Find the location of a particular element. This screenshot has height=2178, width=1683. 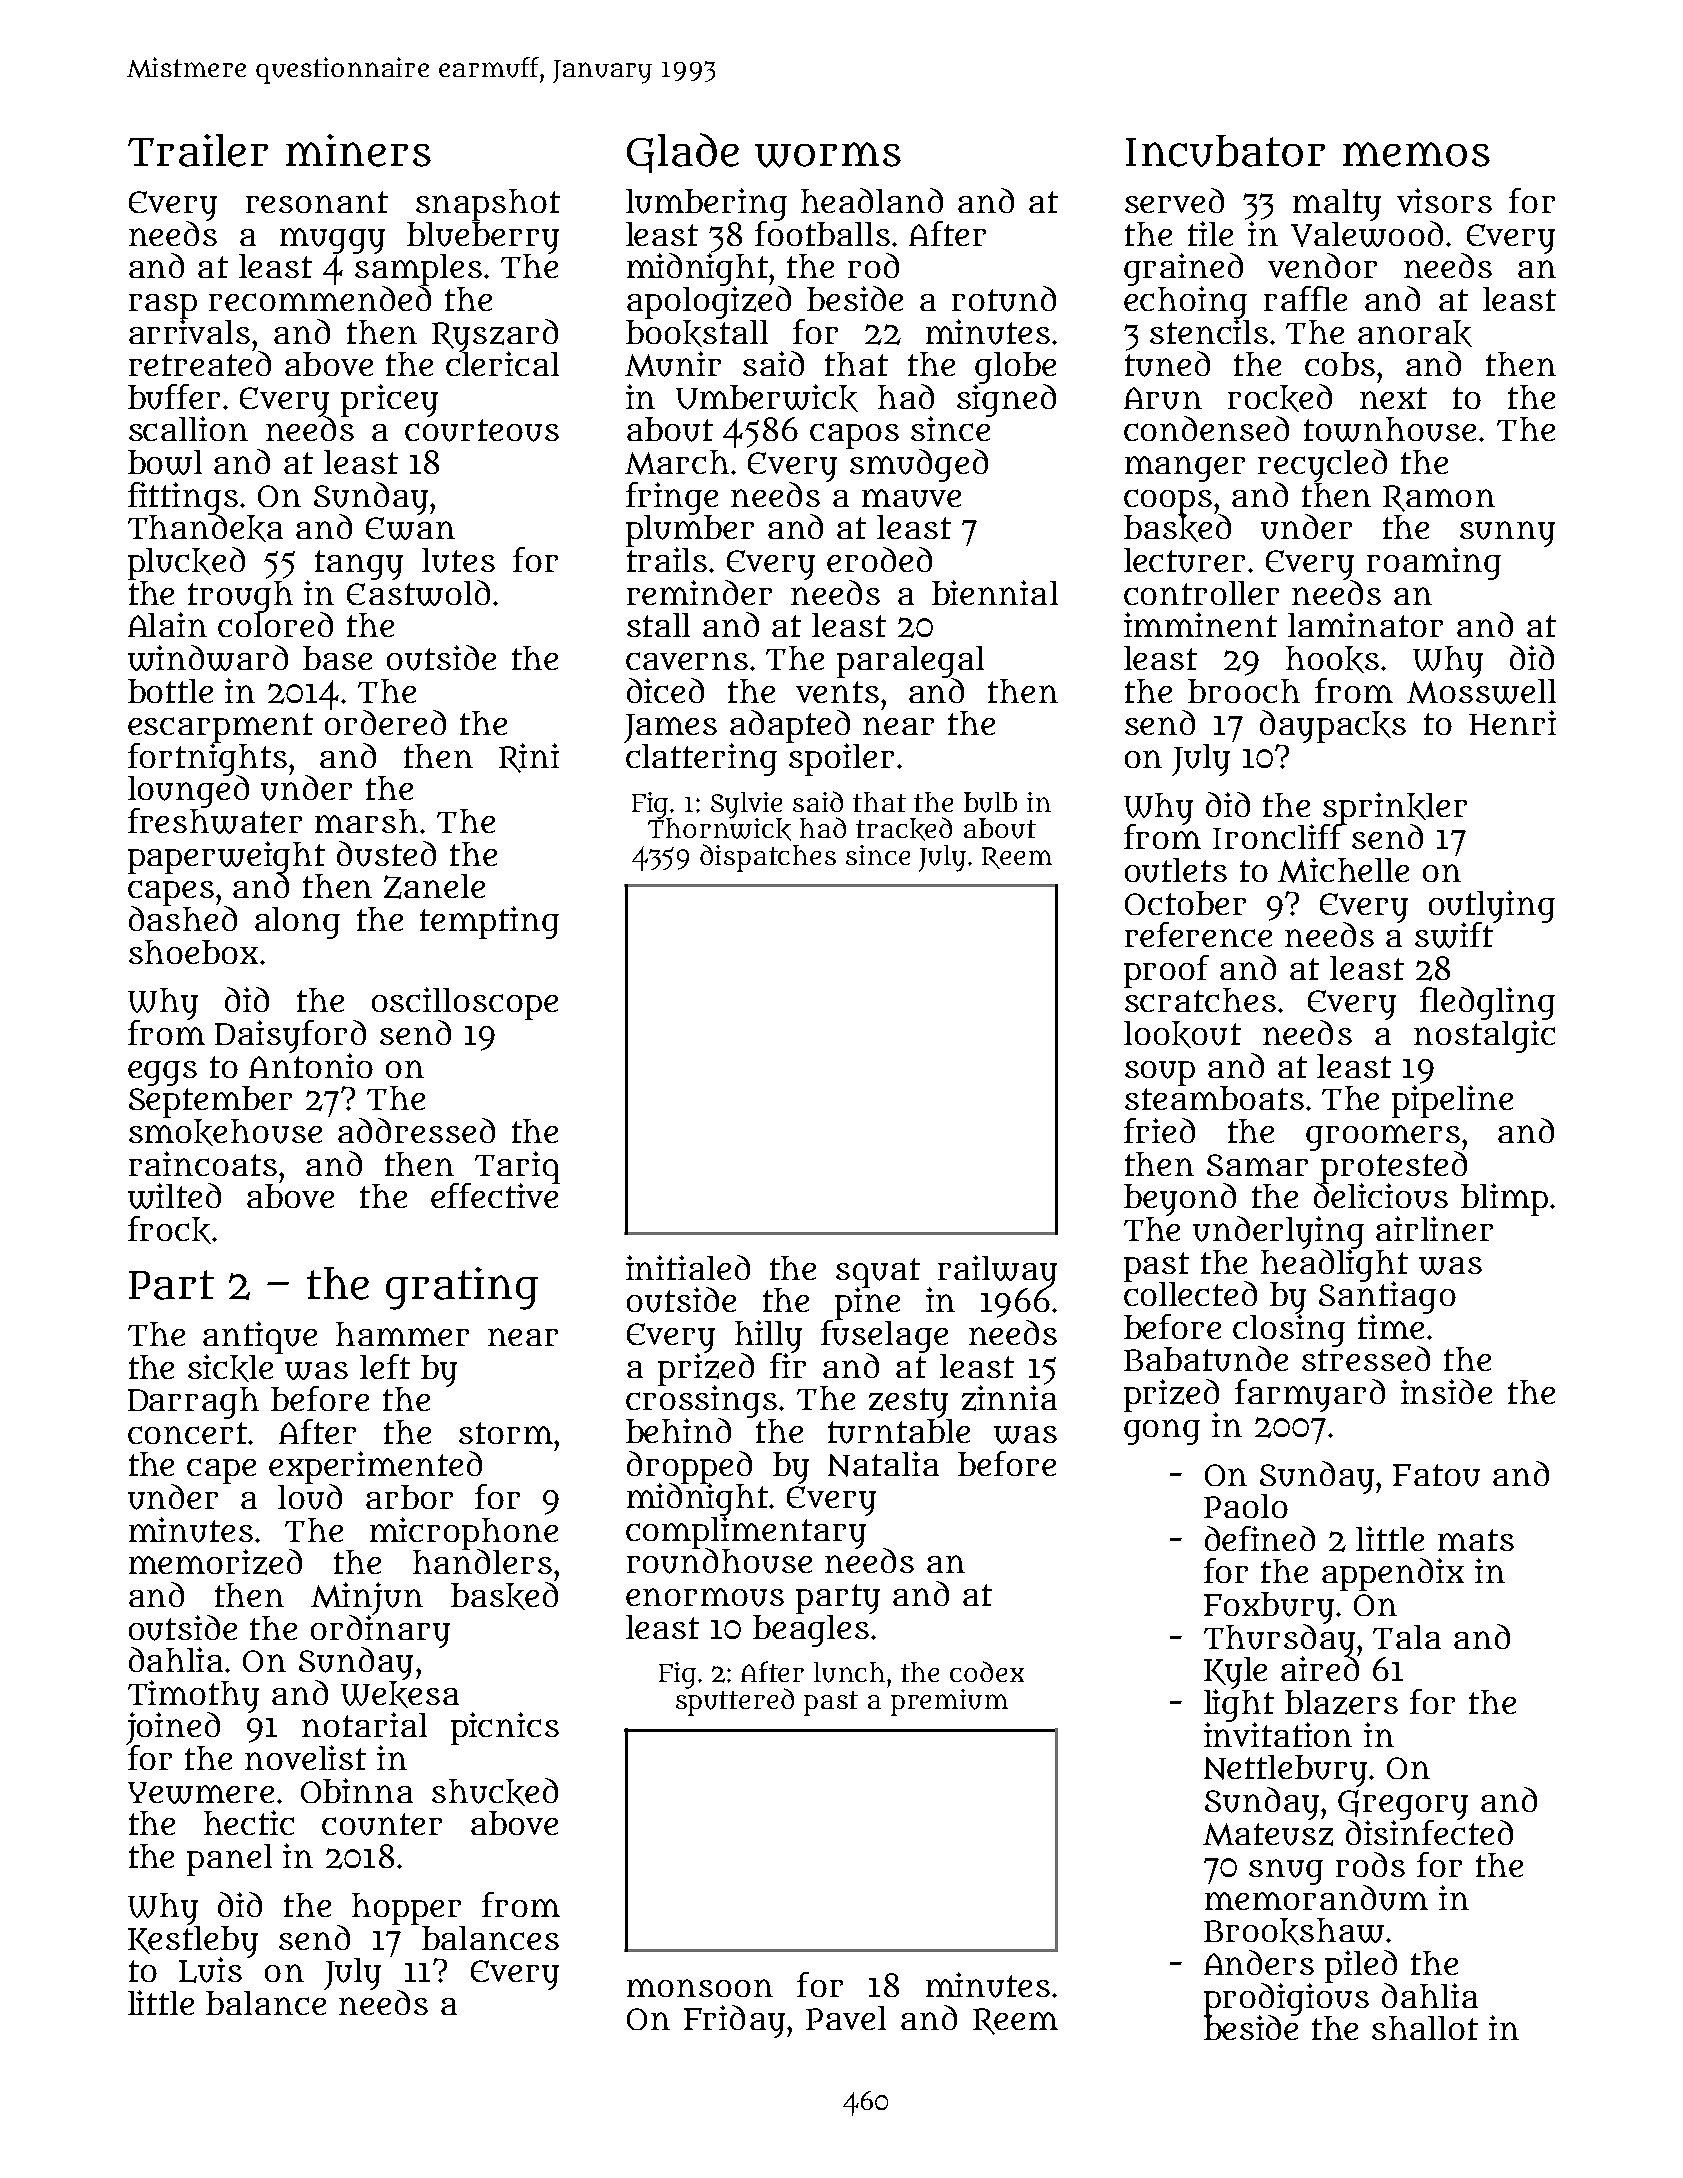

recycled is located at coordinates (1322, 465).
